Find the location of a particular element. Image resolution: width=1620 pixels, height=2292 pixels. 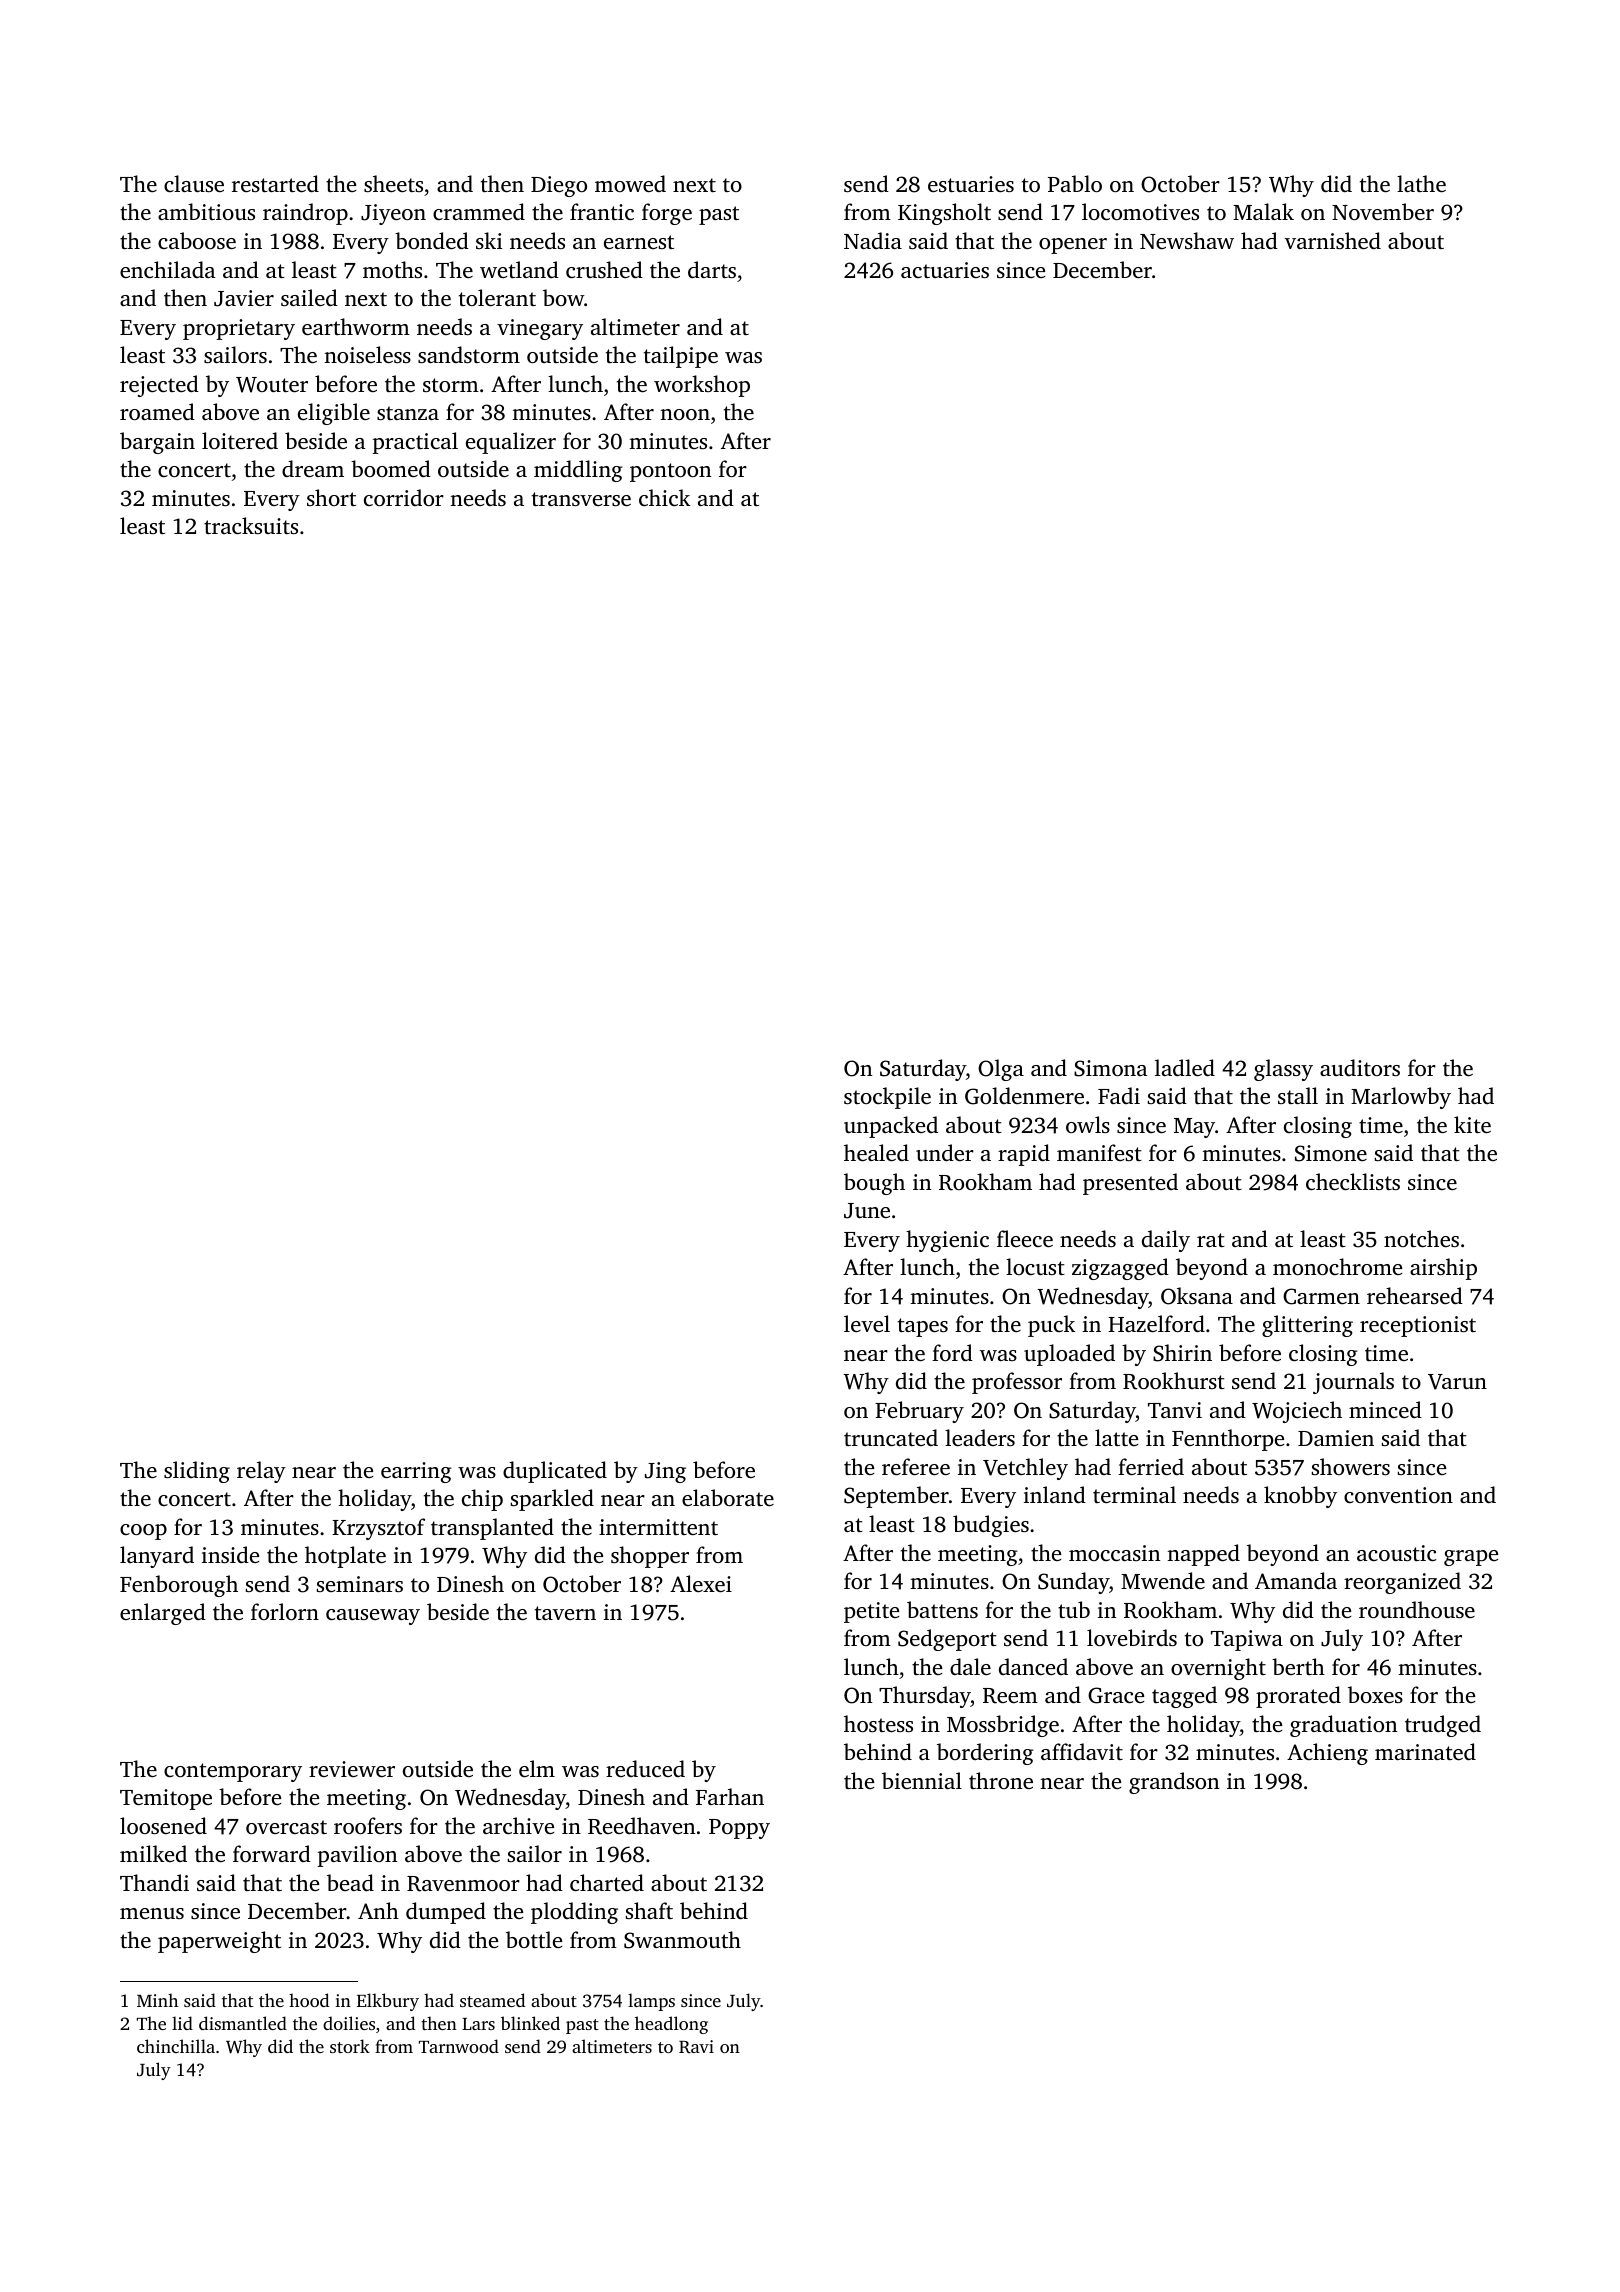

Poppy is located at coordinates (739, 1829).
